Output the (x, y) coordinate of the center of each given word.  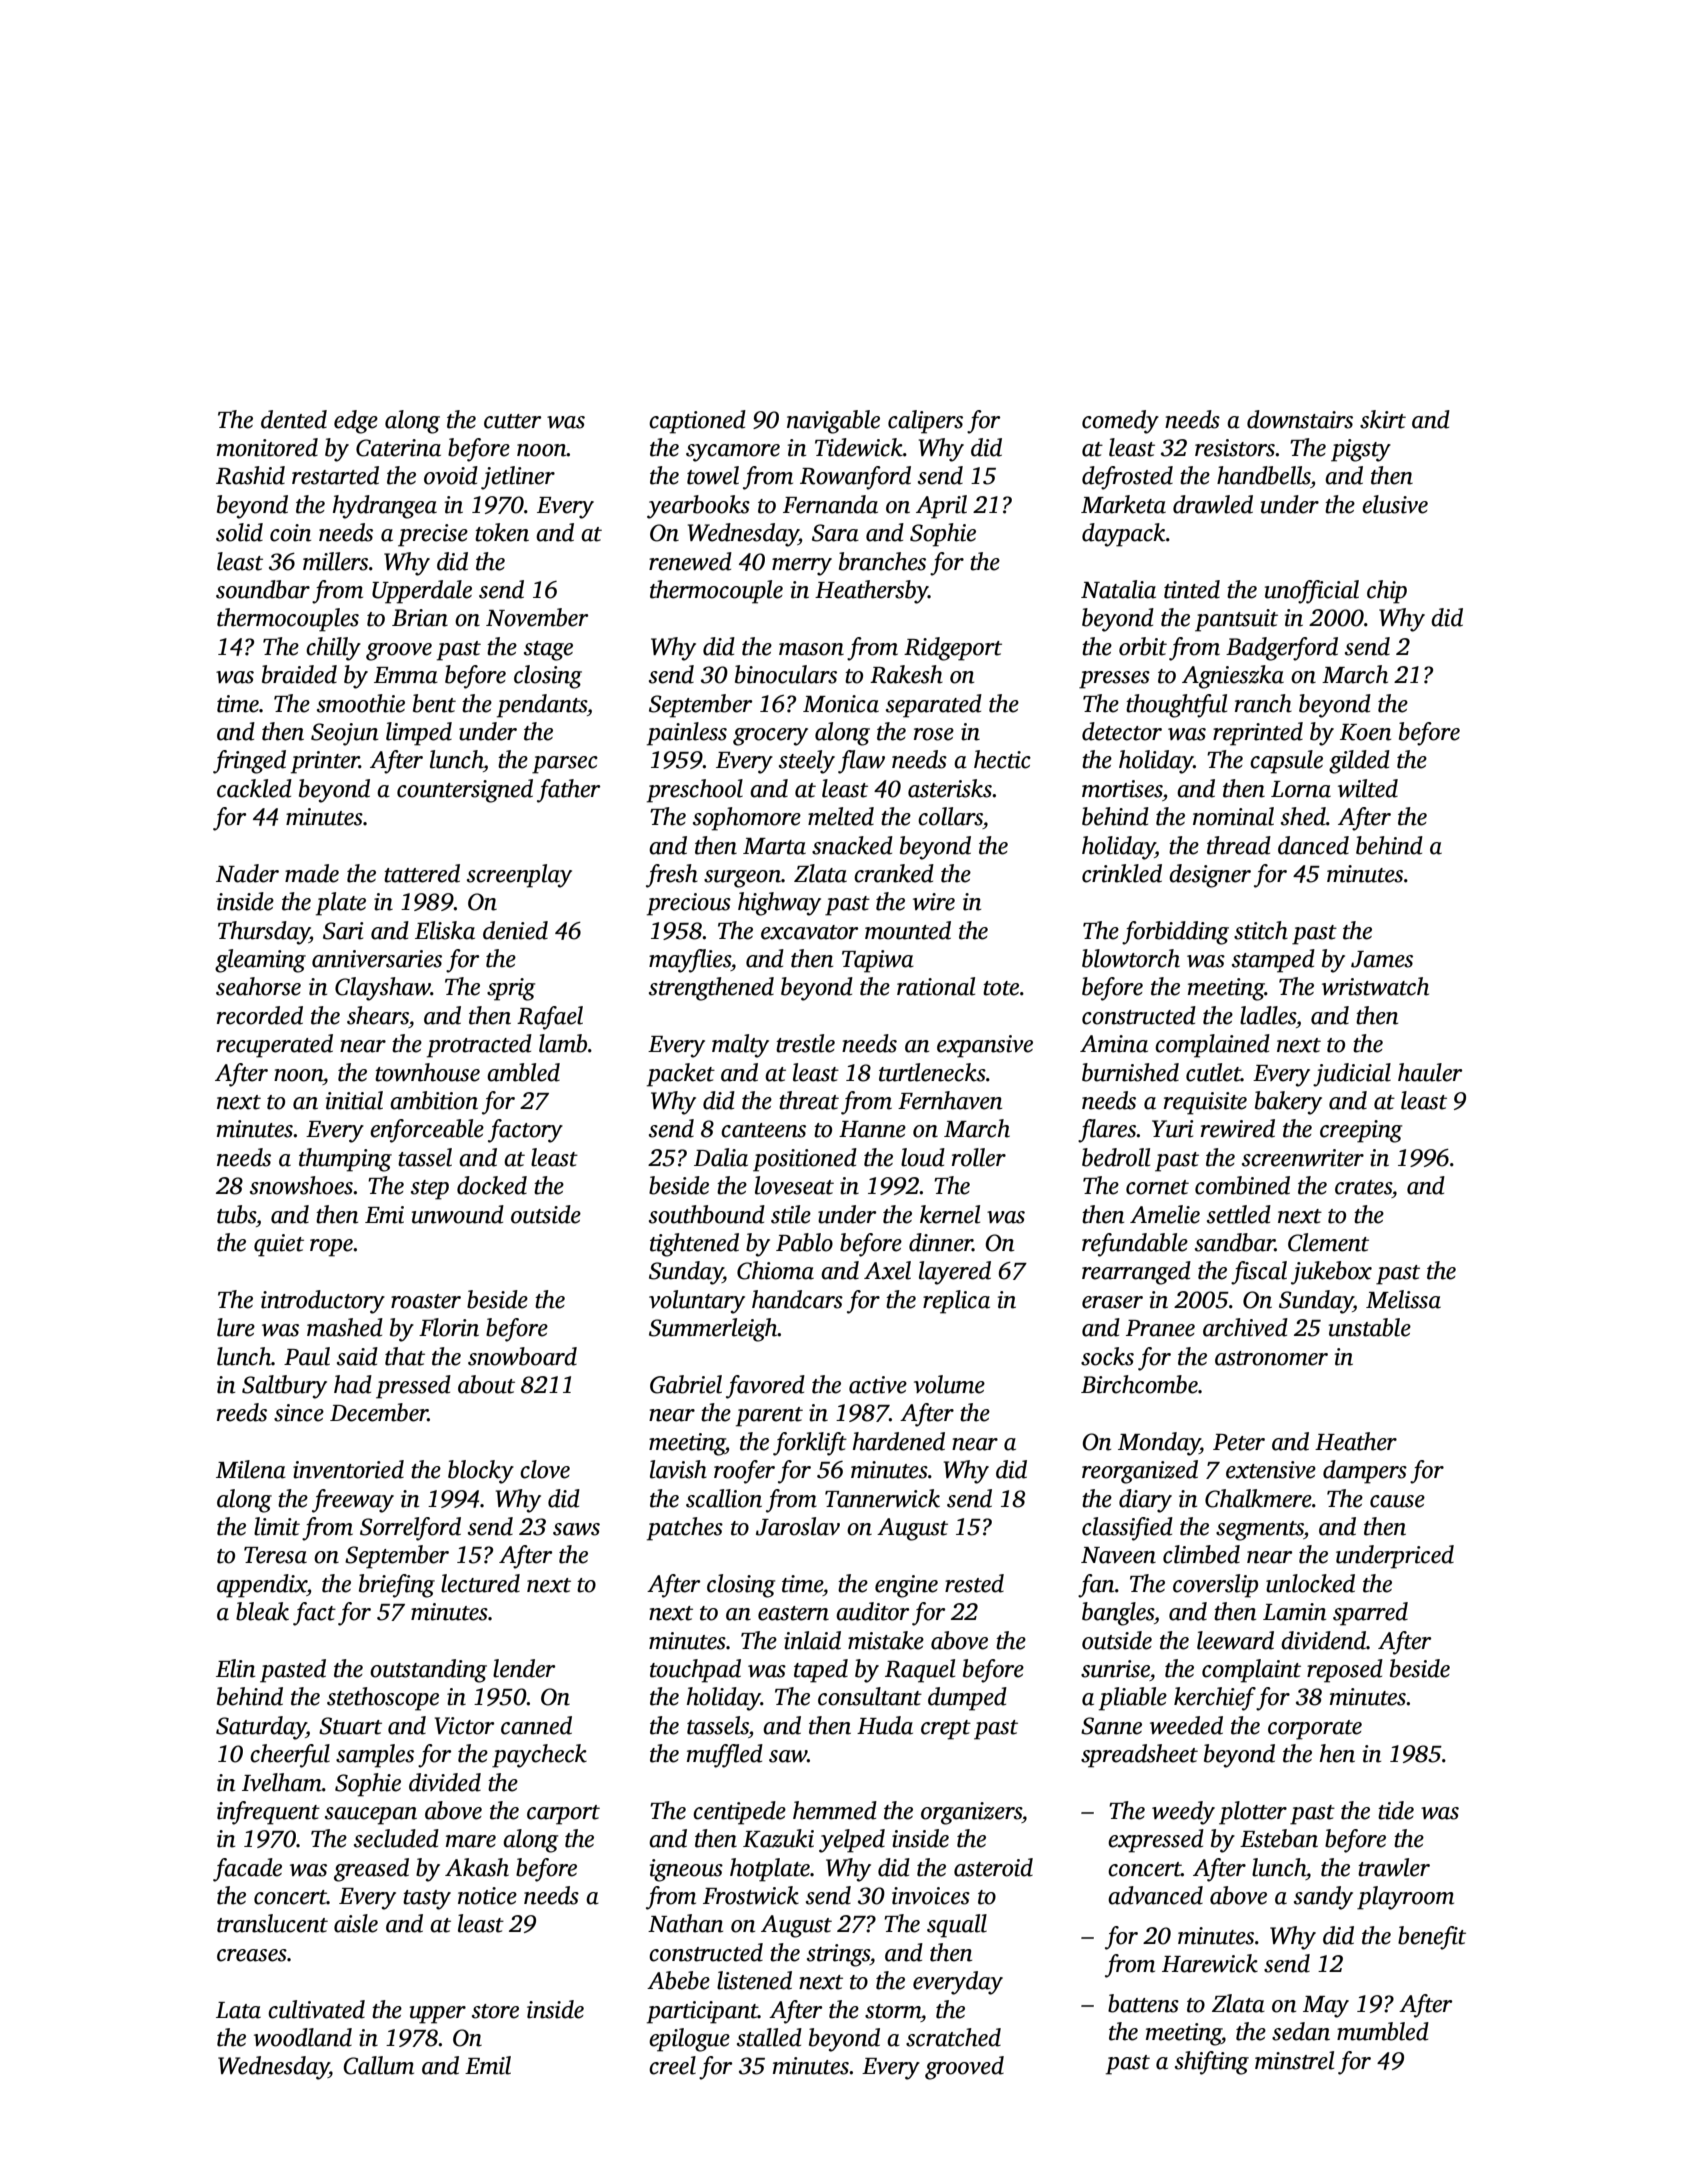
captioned (697, 422)
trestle (805, 1043)
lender (524, 1668)
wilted (1368, 788)
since (299, 1413)
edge (356, 422)
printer (325, 762)
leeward (1235, 1640)
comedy (1120, 422)
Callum (378, 2065)
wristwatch (1375, 986)
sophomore (747, 819)
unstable (1370, 1327)
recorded (260, 1015)
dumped (967, 1699)
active (878, 1385)
